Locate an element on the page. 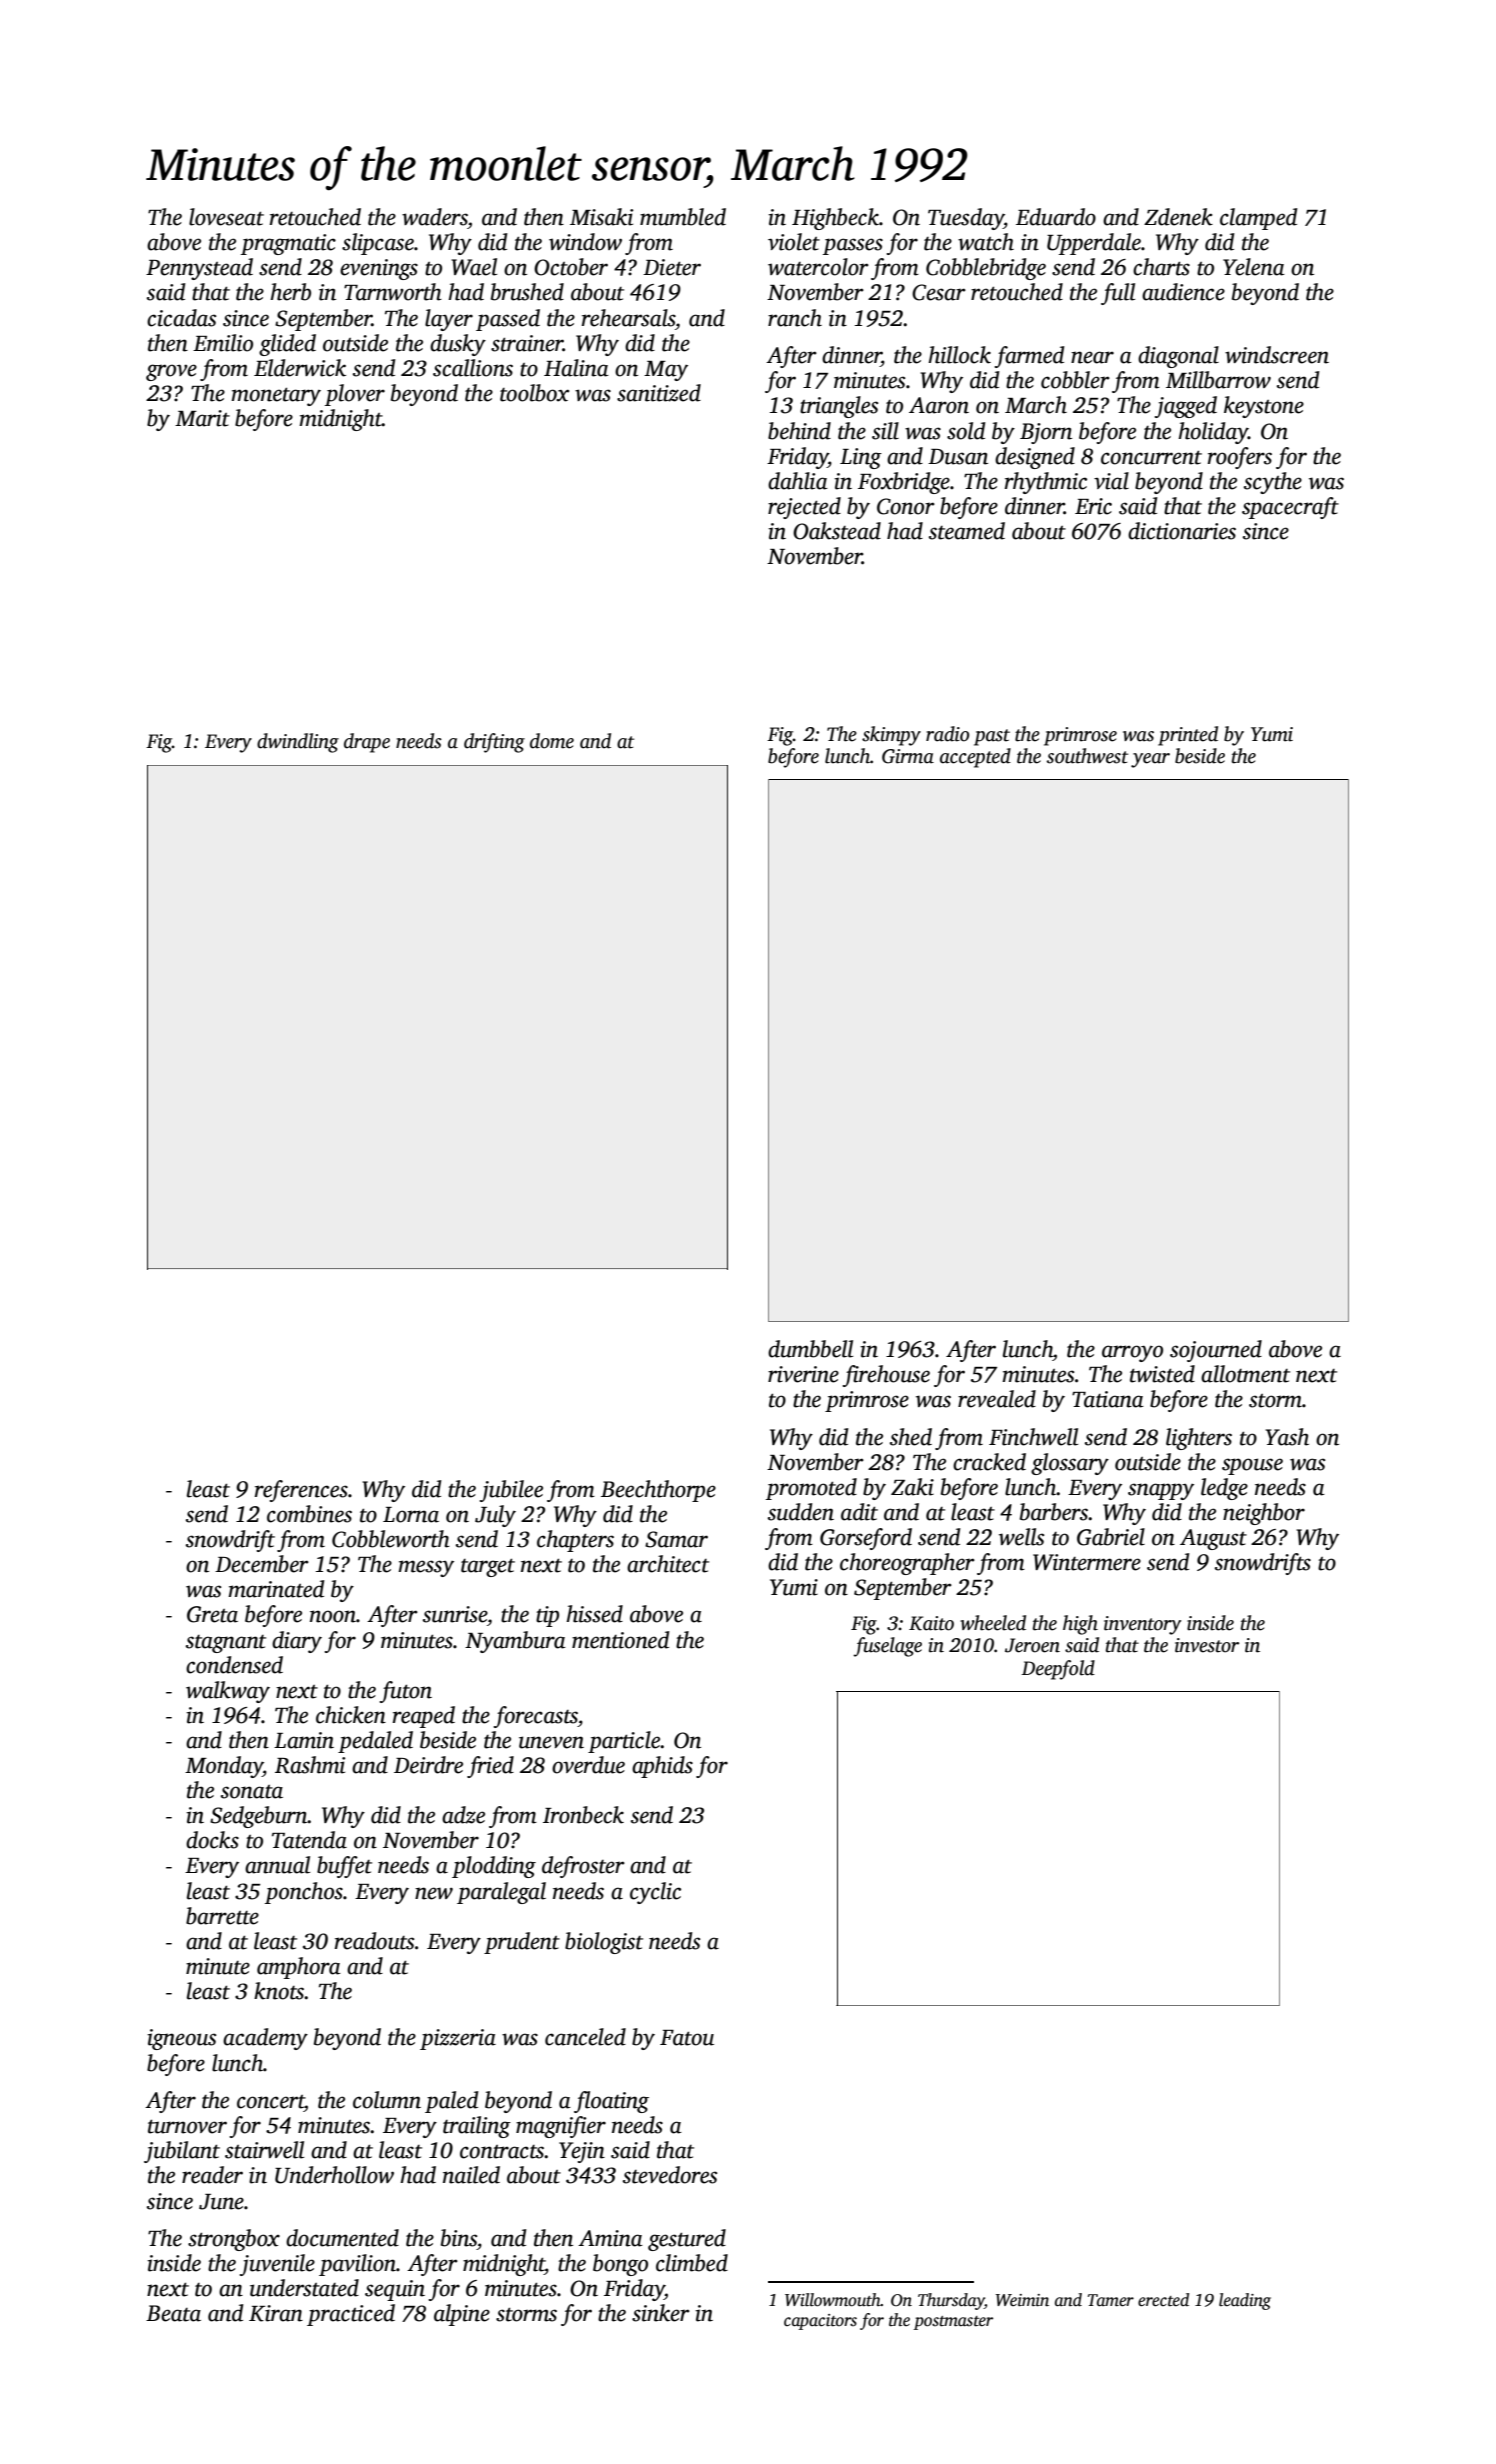  Wintermere is located at coordinates (1087, 1562).
